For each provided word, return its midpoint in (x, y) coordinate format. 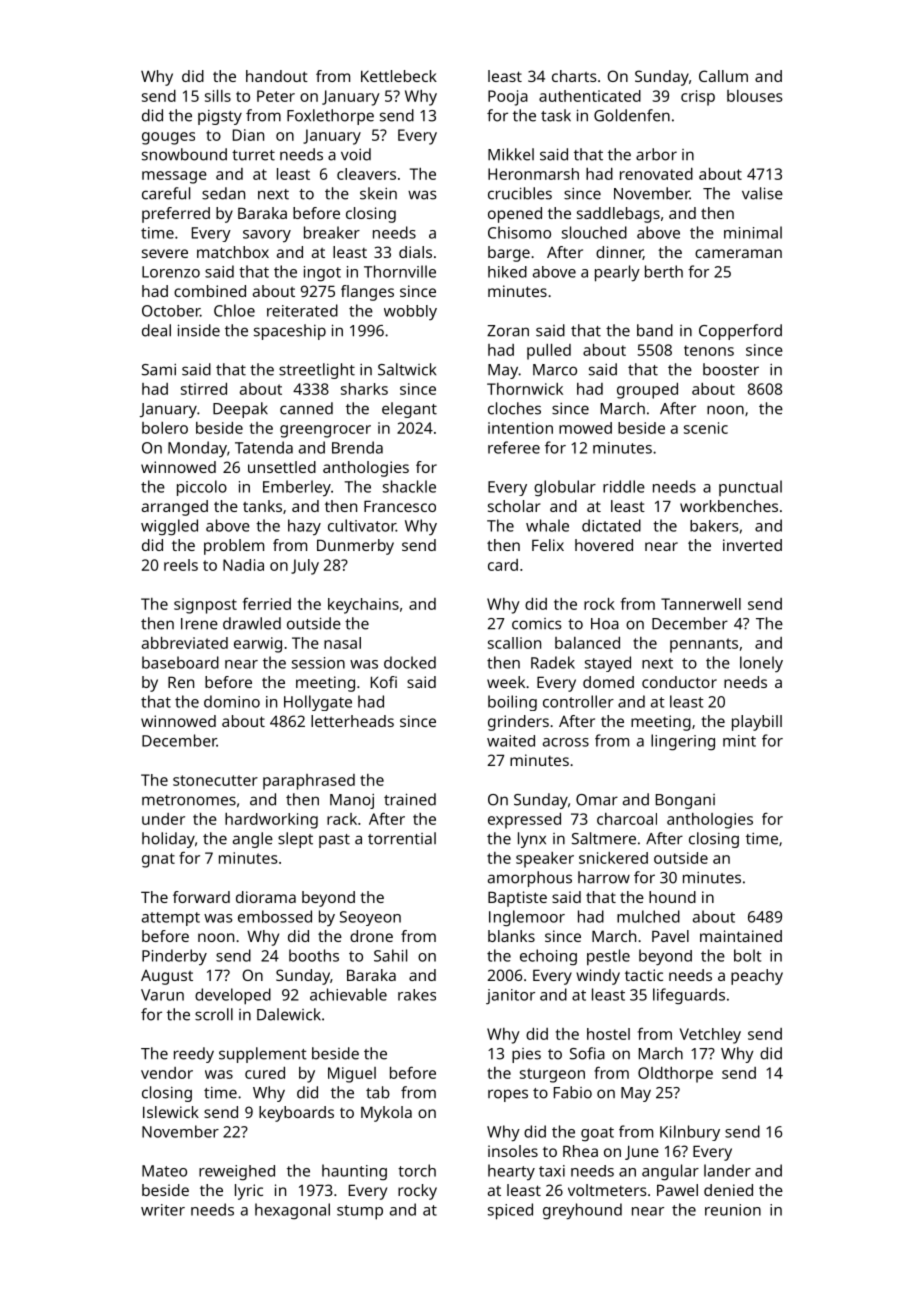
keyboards (296, 1114)
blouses (755, 96)
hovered (604, 545)
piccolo (202, 488)
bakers (714, 526)
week (506, 682)
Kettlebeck (399, 76)
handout (277, 76)
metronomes (189, 800)
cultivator (362, 525)
